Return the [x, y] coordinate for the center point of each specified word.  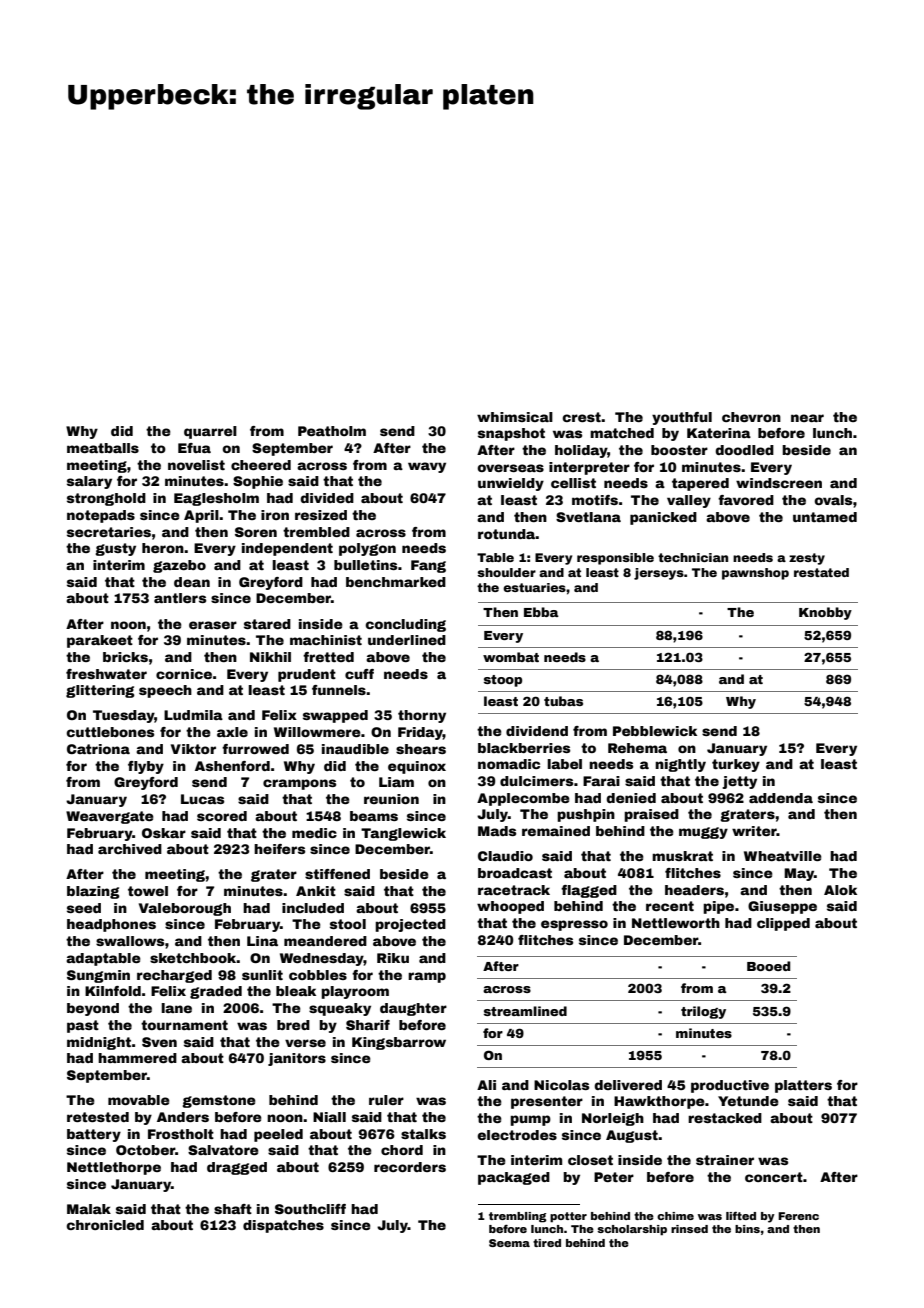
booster [679, 450]
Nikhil [270, 657]
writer [754, 831]
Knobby [825, 613]
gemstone [219, 1101]
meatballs [103, 448]
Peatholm [332, 431]
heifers [279, 849]
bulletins [365, 565]
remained [556, 831]
